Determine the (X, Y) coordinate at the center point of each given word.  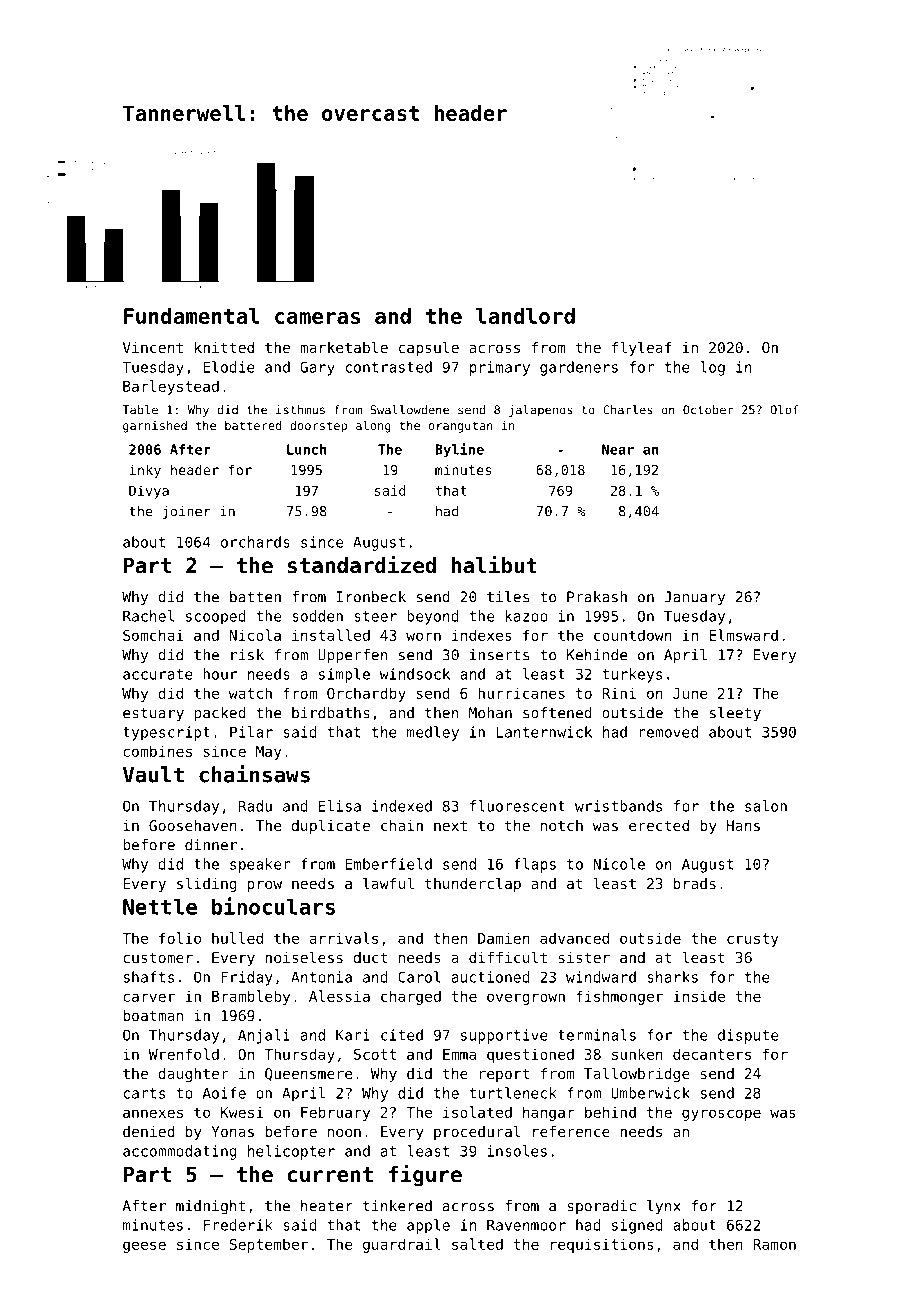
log (712, 368)
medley (433, 733)
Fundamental (192, 316)
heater (327, 1206)
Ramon (774, 1244)
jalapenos (541, 411)
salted (477, 1244)
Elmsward (743, 635)
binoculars (273, 906)
